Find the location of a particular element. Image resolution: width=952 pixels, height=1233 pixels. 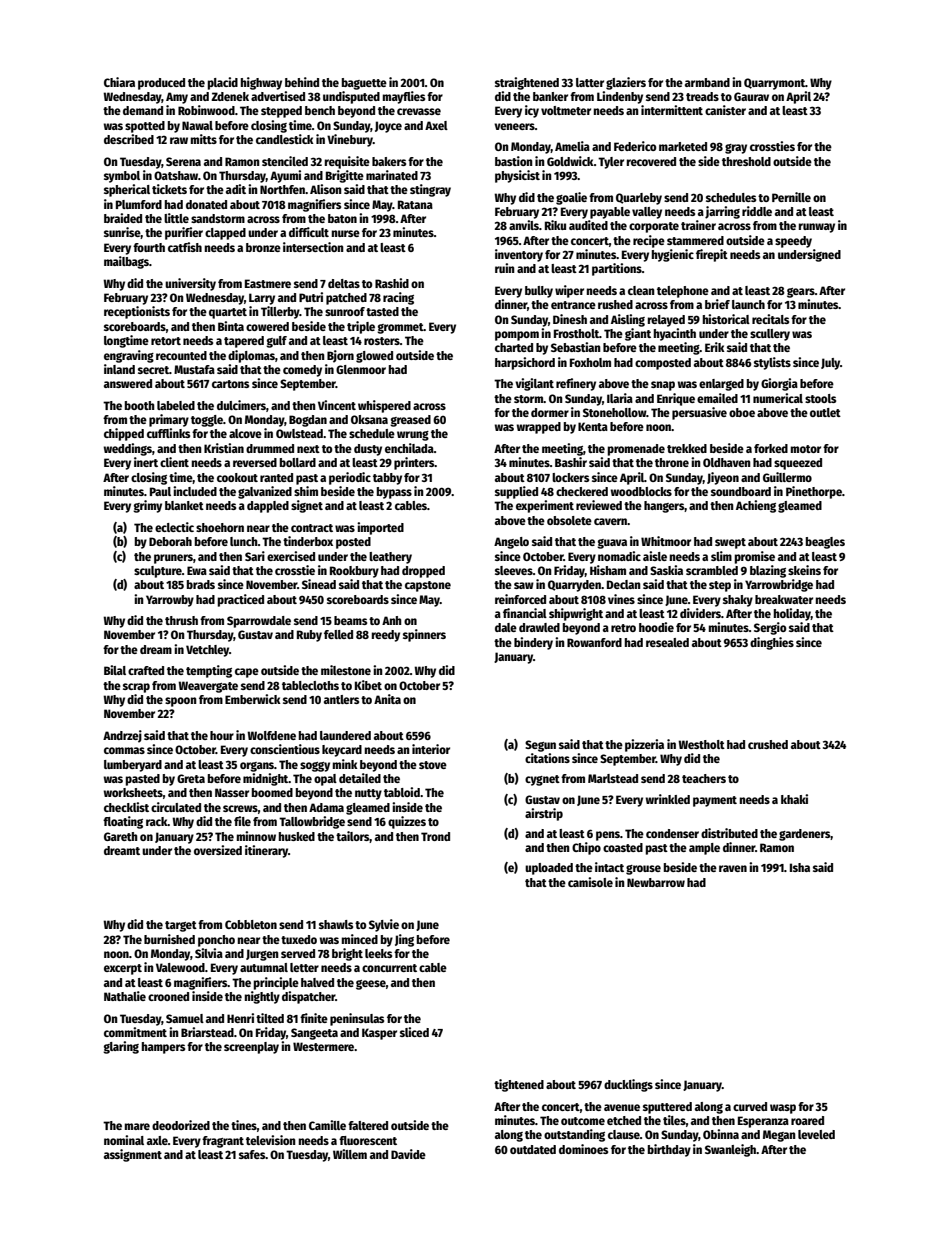

holiday is located at coordinates (792, 614).
